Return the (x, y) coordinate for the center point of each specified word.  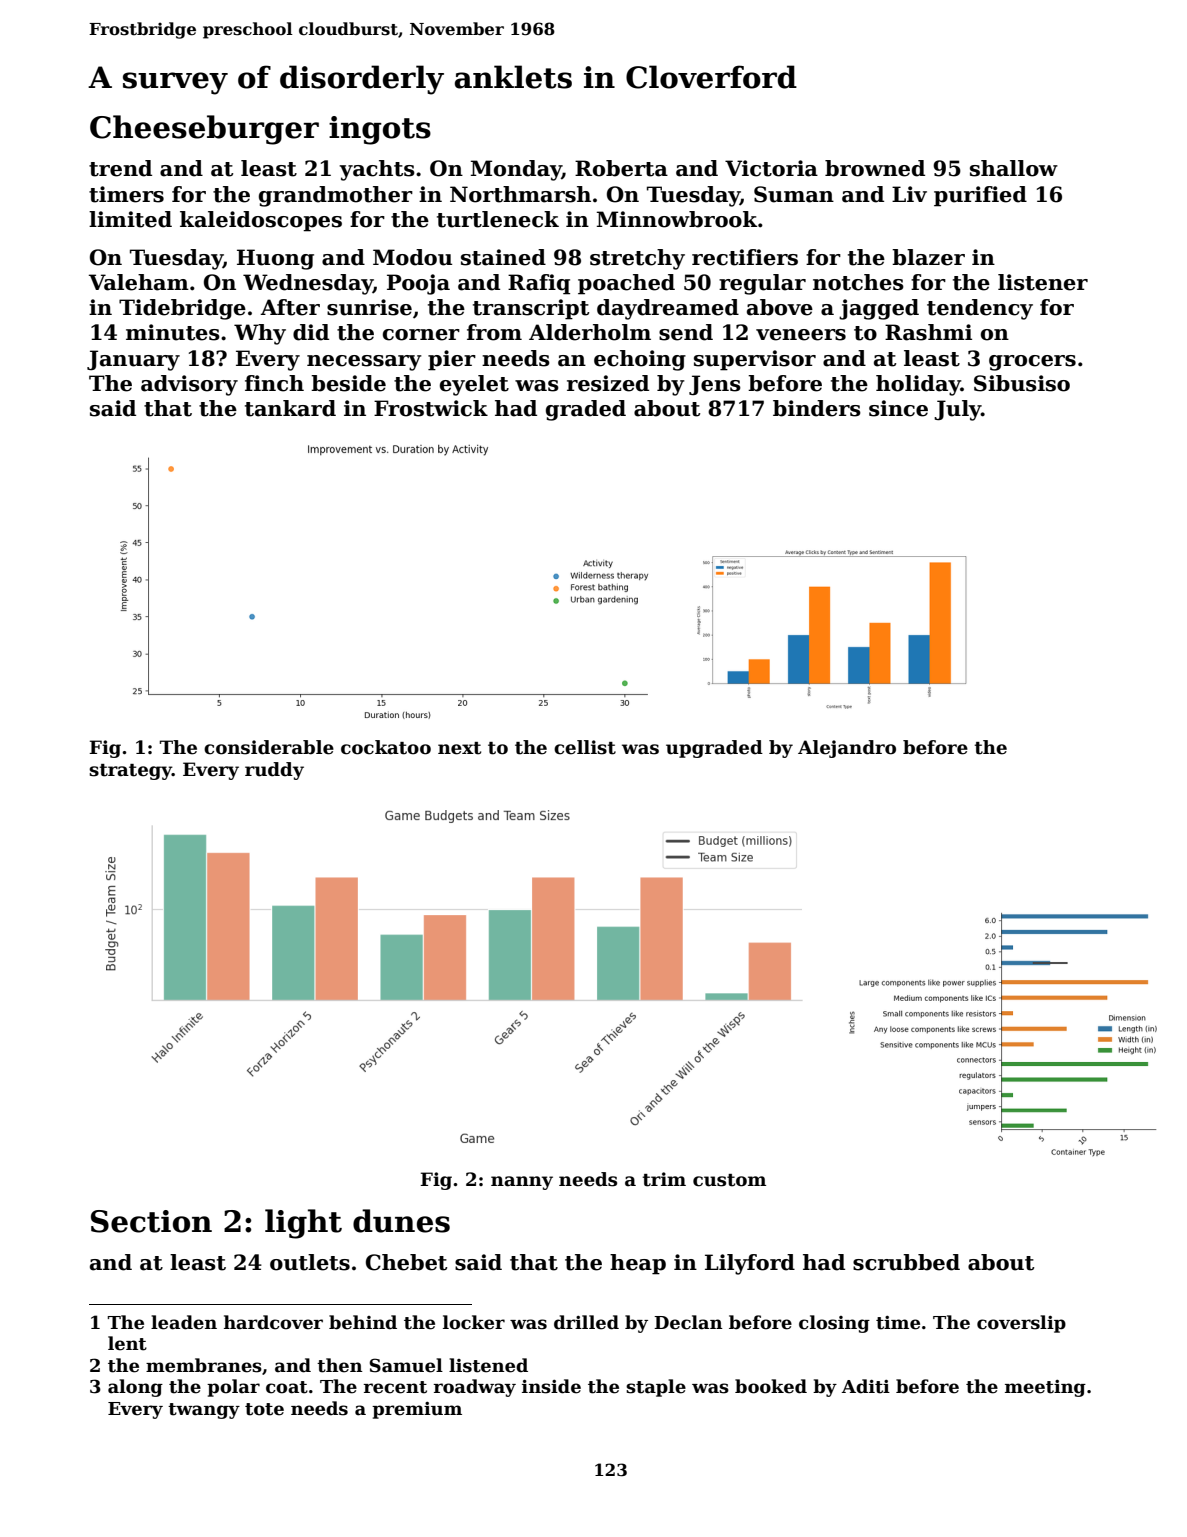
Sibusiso (1022, 383)
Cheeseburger (204, 130)
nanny (522, 1183)
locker (474, 1322)
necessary (364, 363)
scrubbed (906, 1262)
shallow (1014, 168)
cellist (585, 747)
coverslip (1021, 1324)
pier (452, 360)
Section (151, 1221)
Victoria (771, 168)
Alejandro (847, 749)
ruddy (274, 771)
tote (264, 1409)
